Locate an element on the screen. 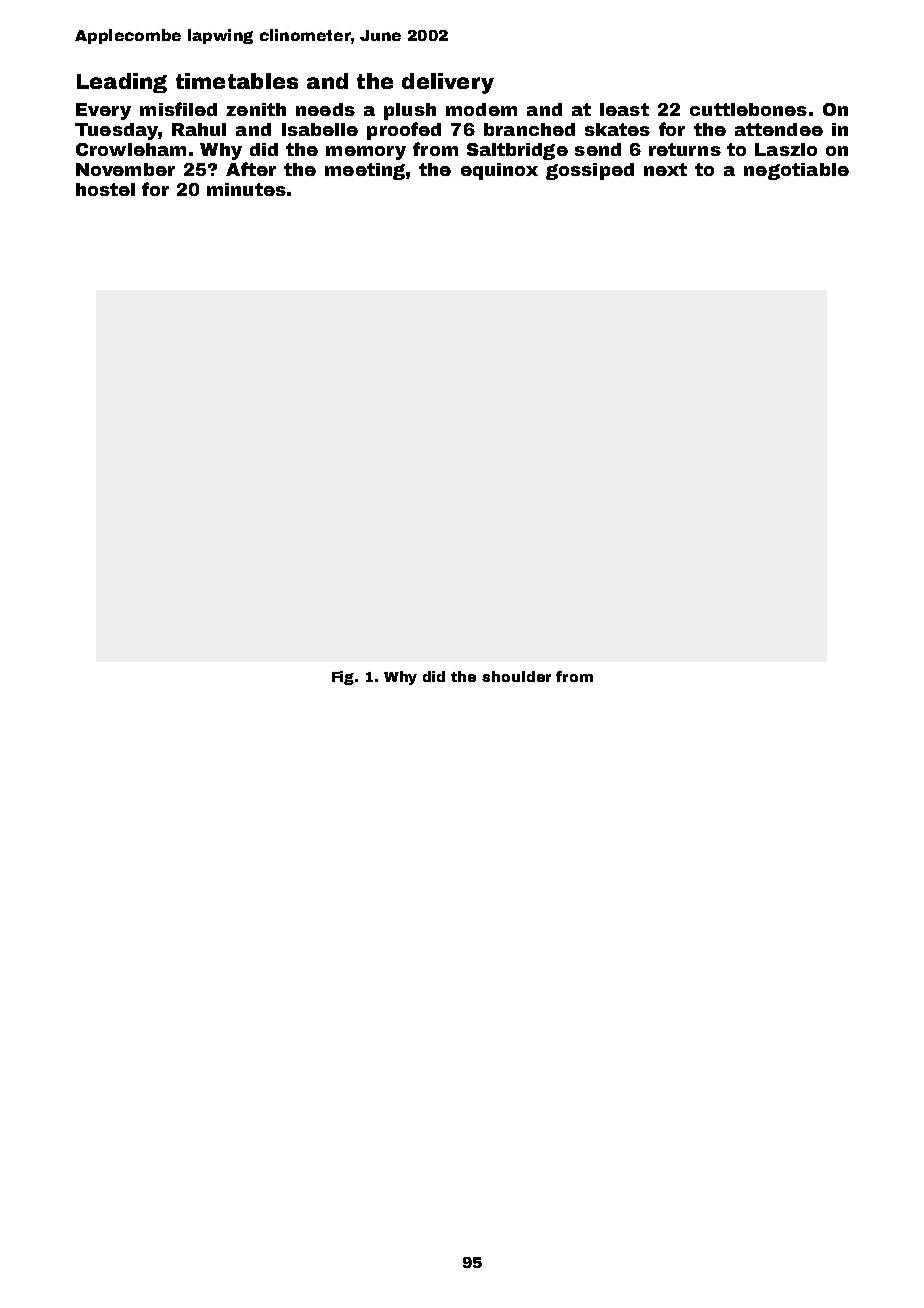 The image size is (924, 1308). meeting is located at coordinates (365, 171).
